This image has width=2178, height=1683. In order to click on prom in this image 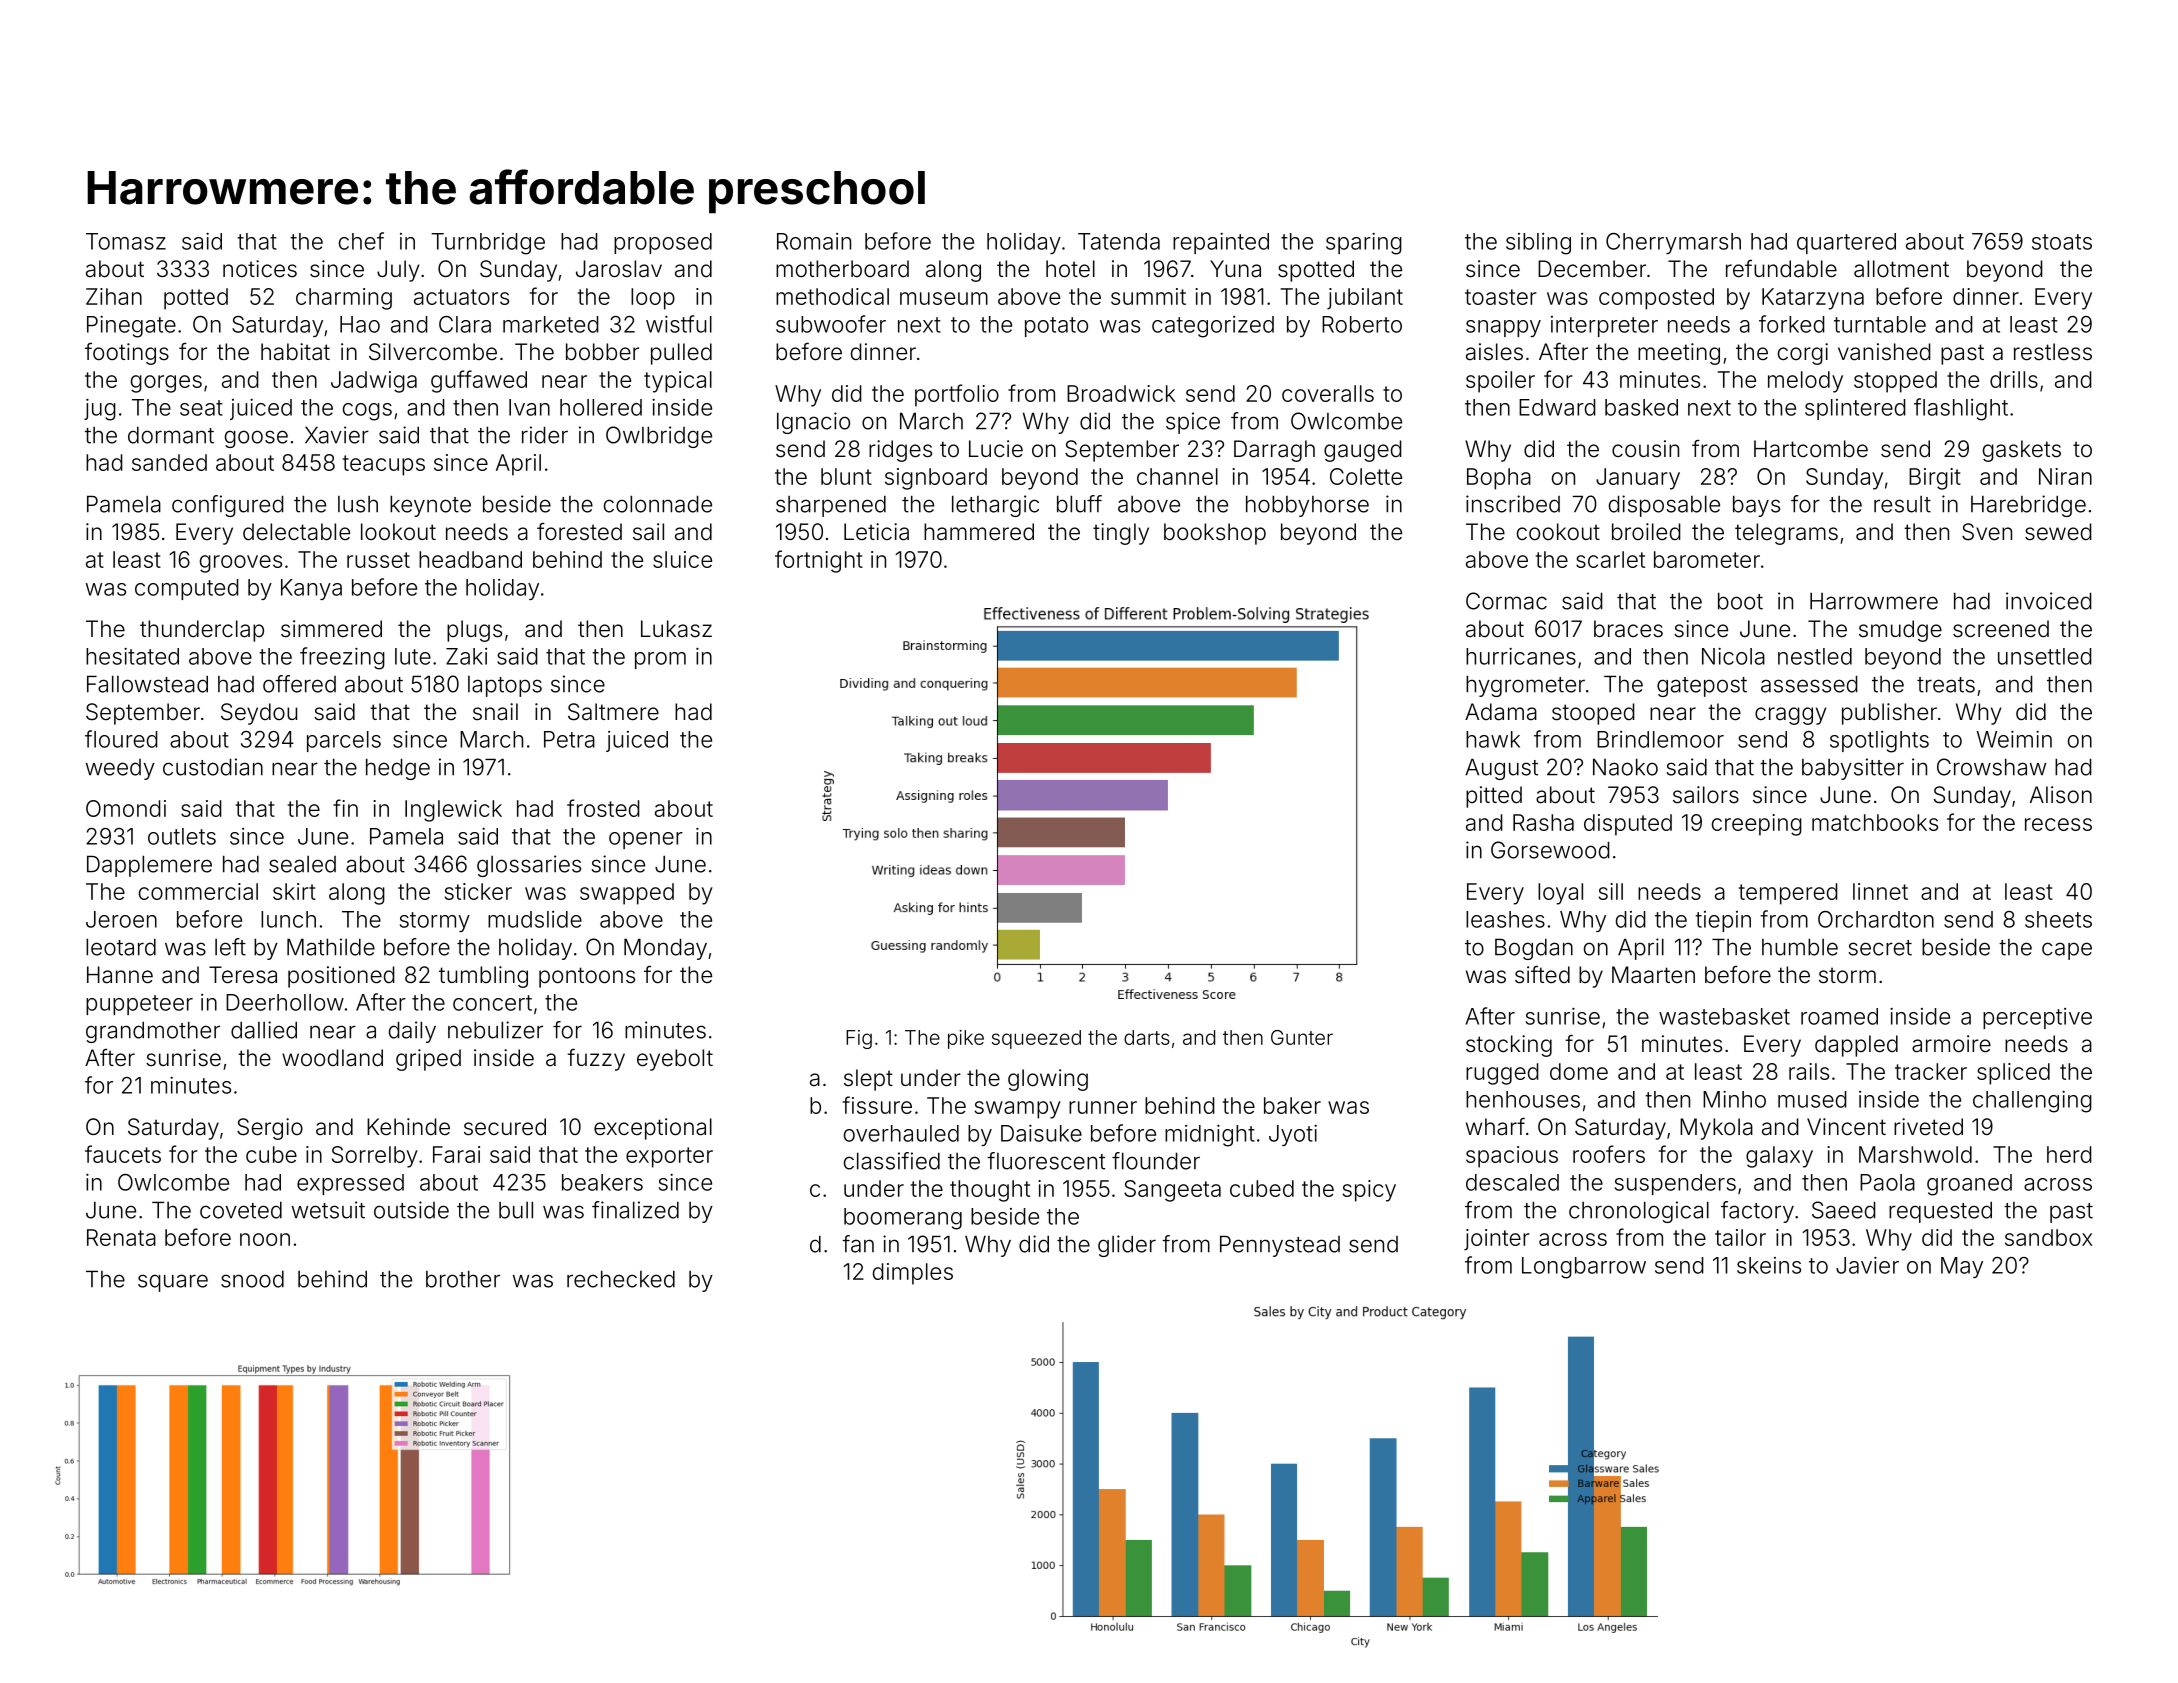, I will do `click(660, 660)`.
